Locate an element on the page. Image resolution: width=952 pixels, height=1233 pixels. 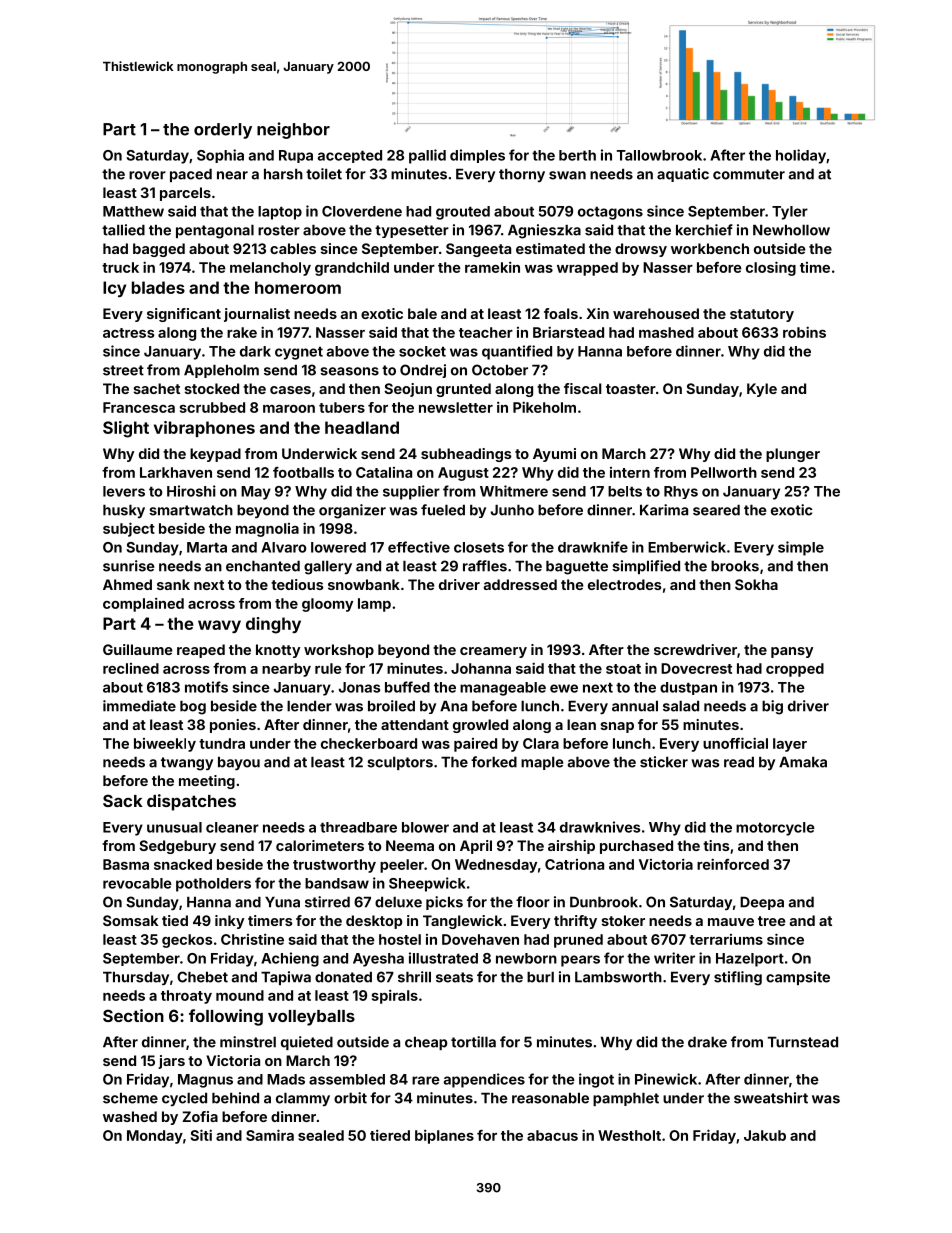
wavy is located at coordinates (219, 626).
